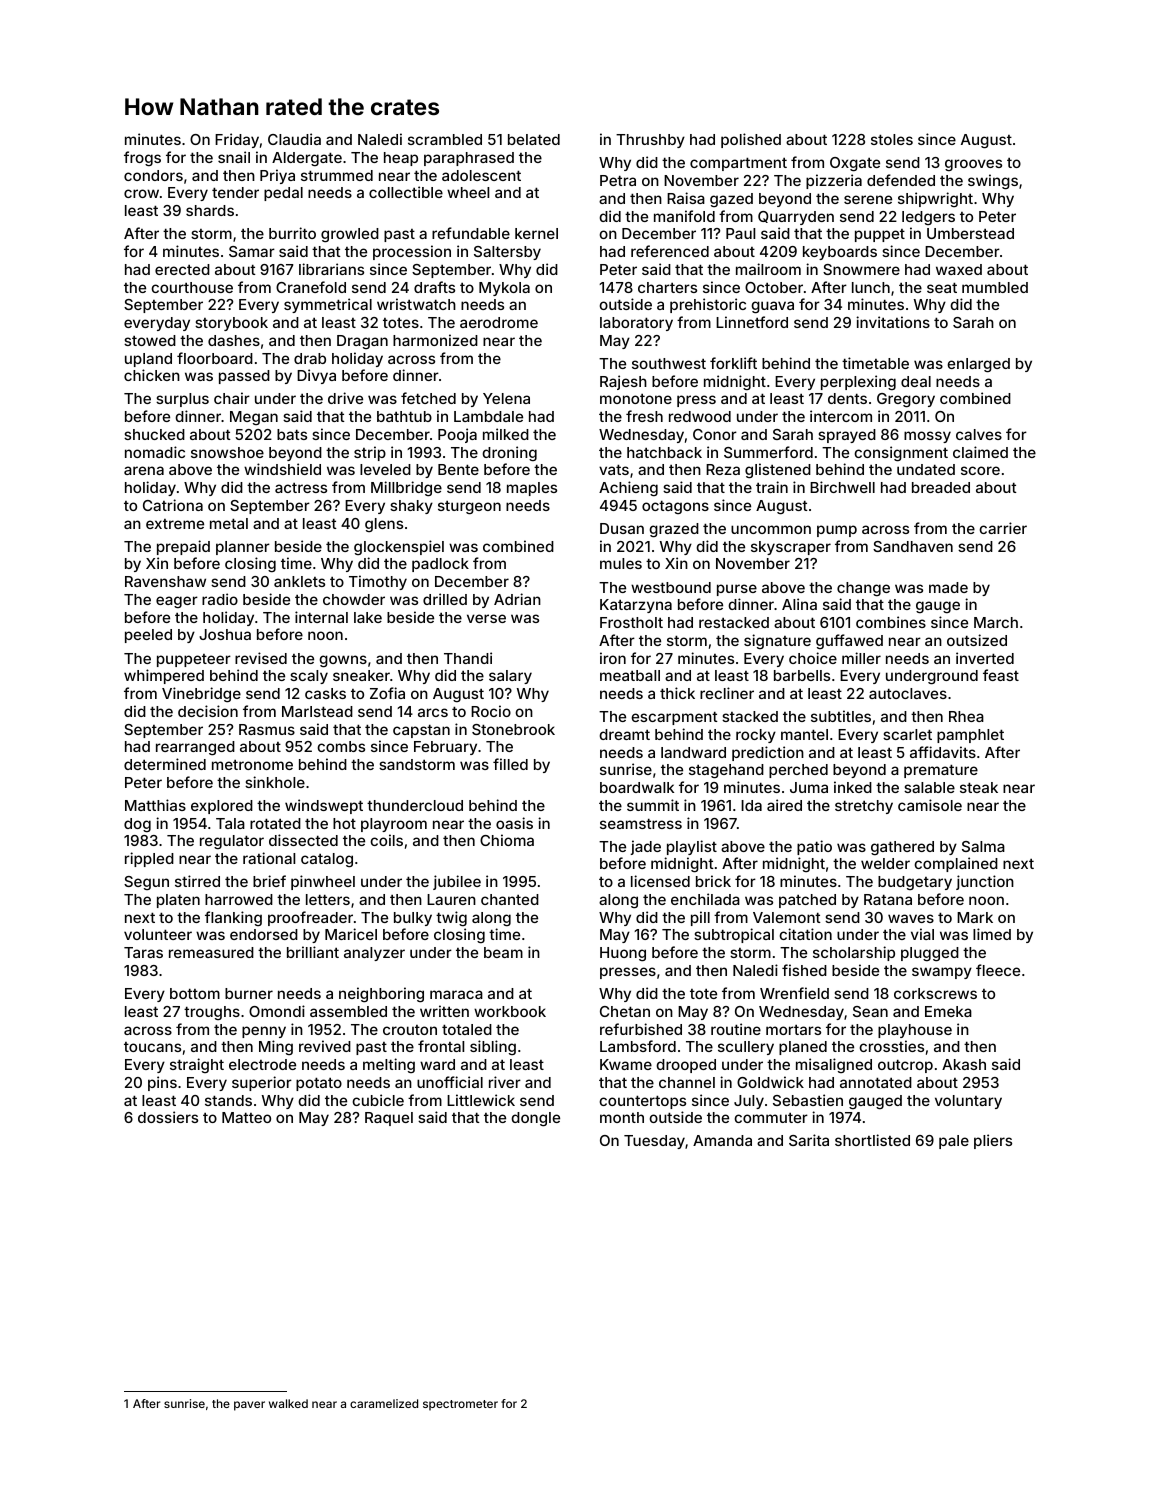 Image resolution: width=1161 pixels, height=1502 pixels. Describe the element at coordinates (460, 1405) in the screenshot. I see `spectrometer` at that location.
